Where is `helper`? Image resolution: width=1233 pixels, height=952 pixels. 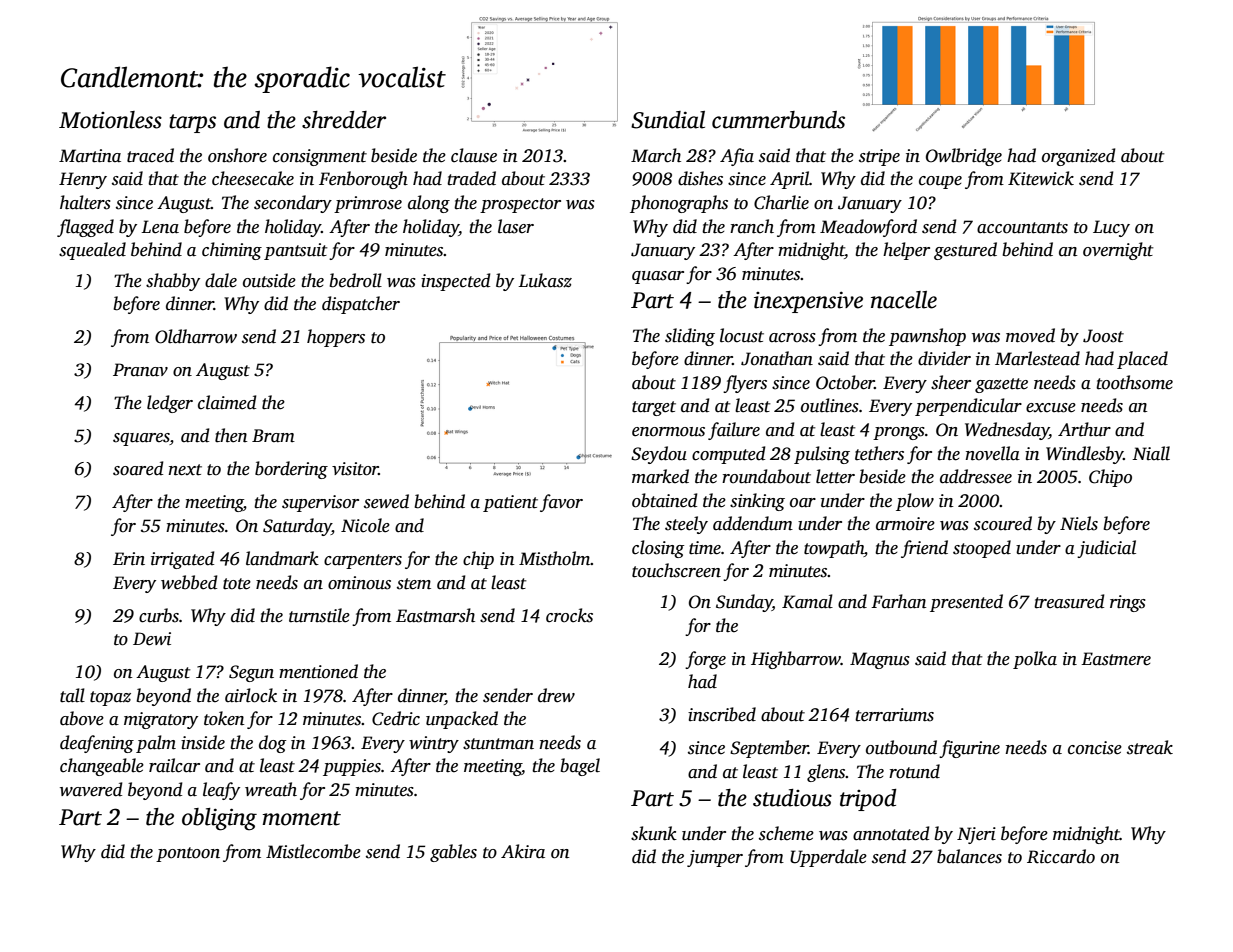 helper is located at coordinates (906, 251).
